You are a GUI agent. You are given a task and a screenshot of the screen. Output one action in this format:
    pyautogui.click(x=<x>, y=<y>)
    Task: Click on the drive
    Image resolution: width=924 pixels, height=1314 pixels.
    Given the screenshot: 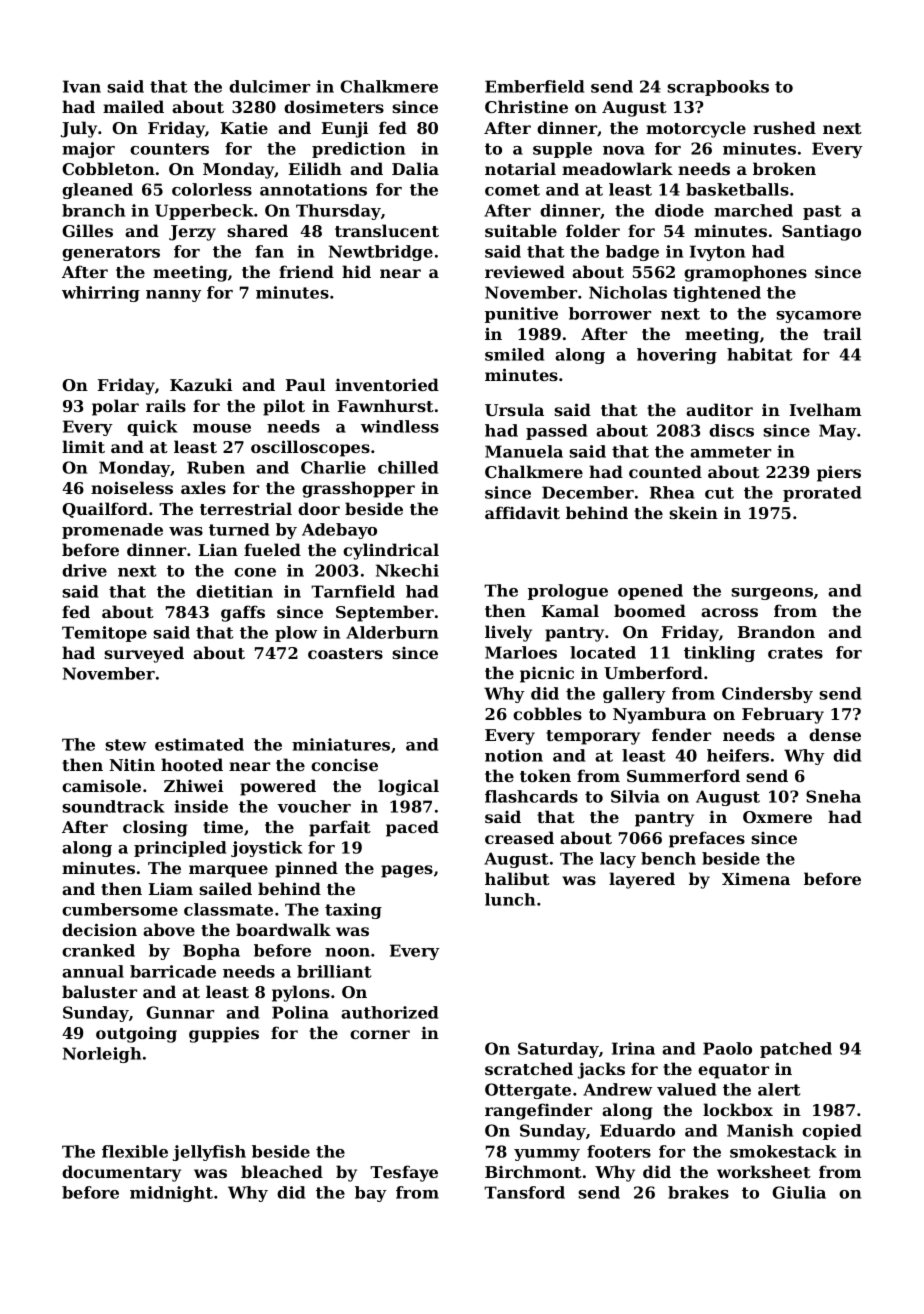 What is the action you would take?
    pyautogui.click(x=84, y=570)
